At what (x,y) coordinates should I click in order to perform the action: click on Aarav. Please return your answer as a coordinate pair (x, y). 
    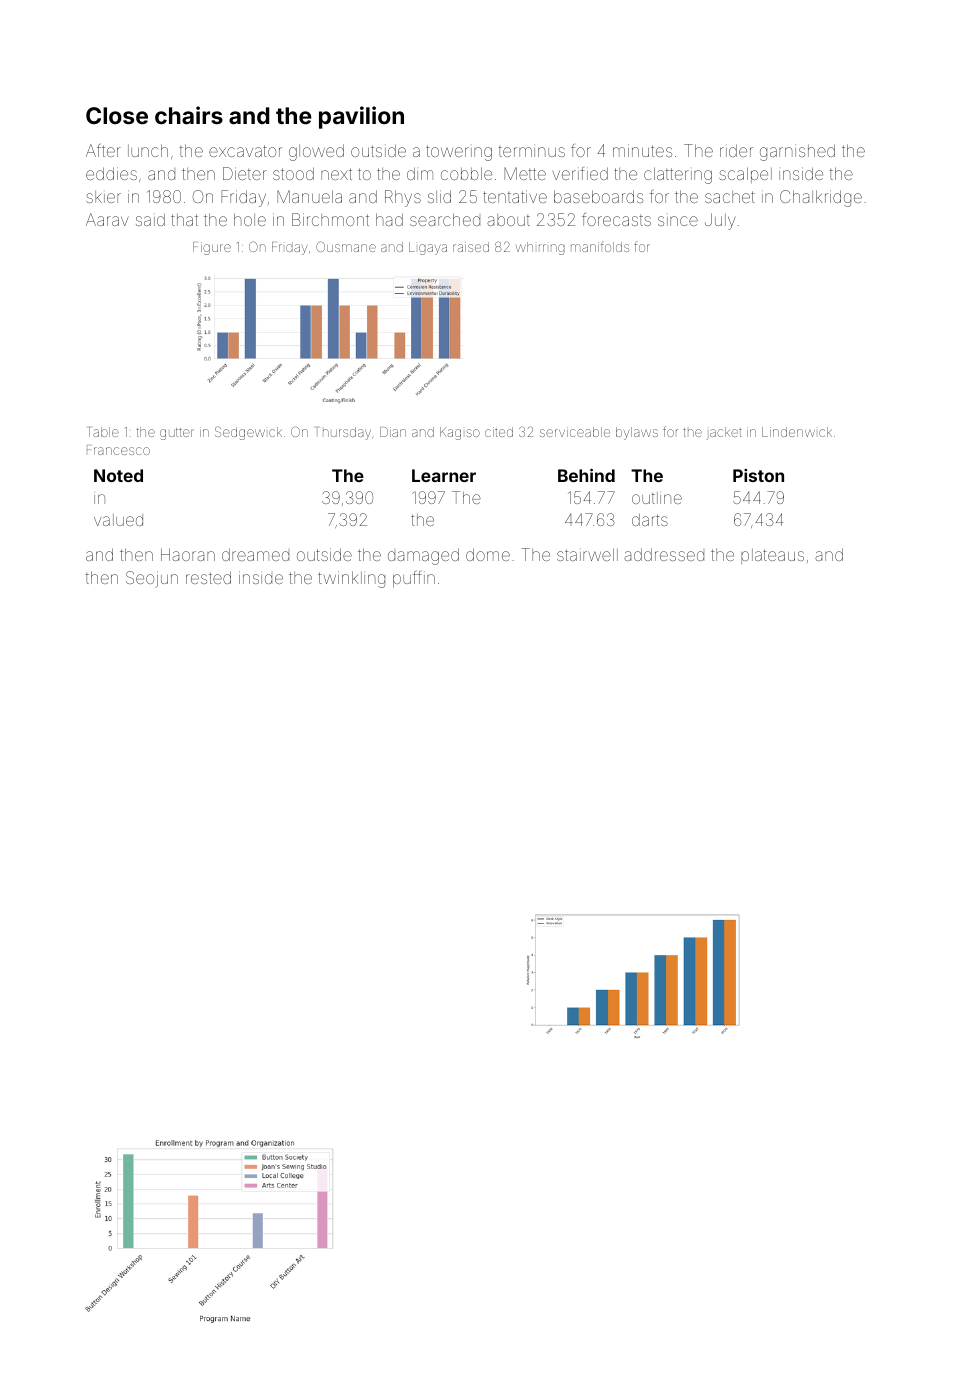
    Looking at the image, I should click on (107, 219).
